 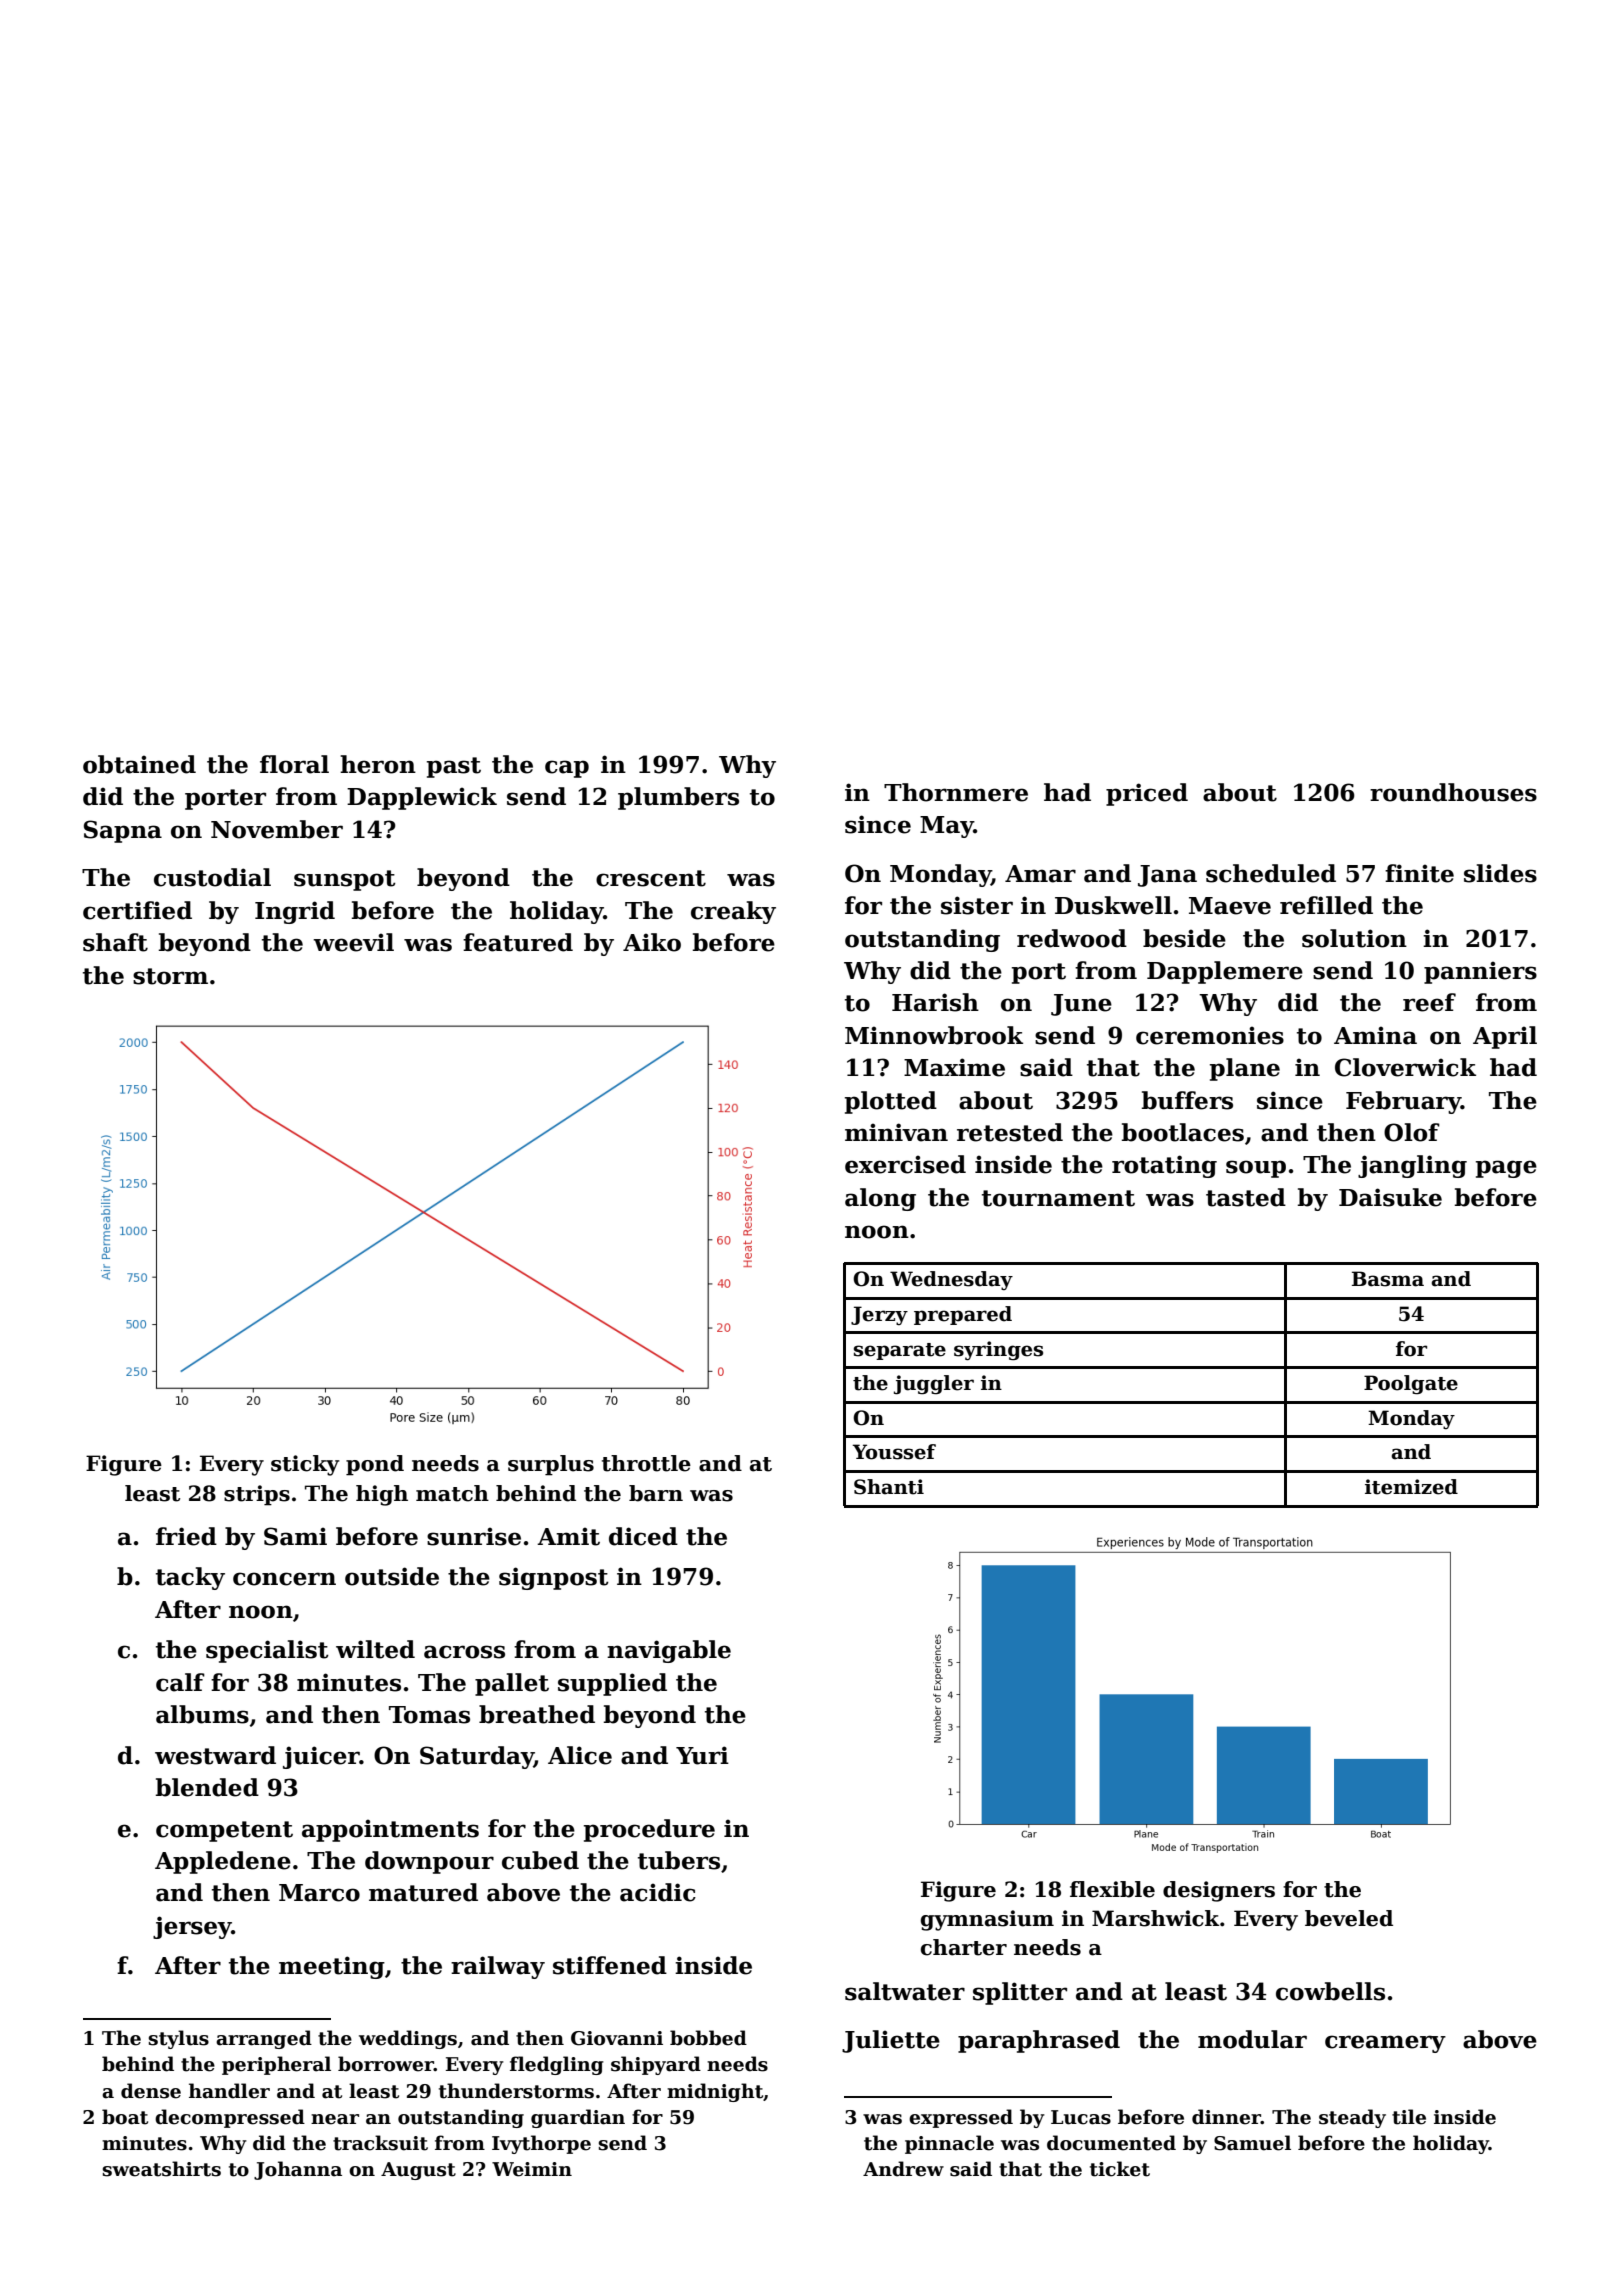 What do you see at coordinates (1167, 876) in the page?
I see `Jana` at bounding box center [1167, 876].
